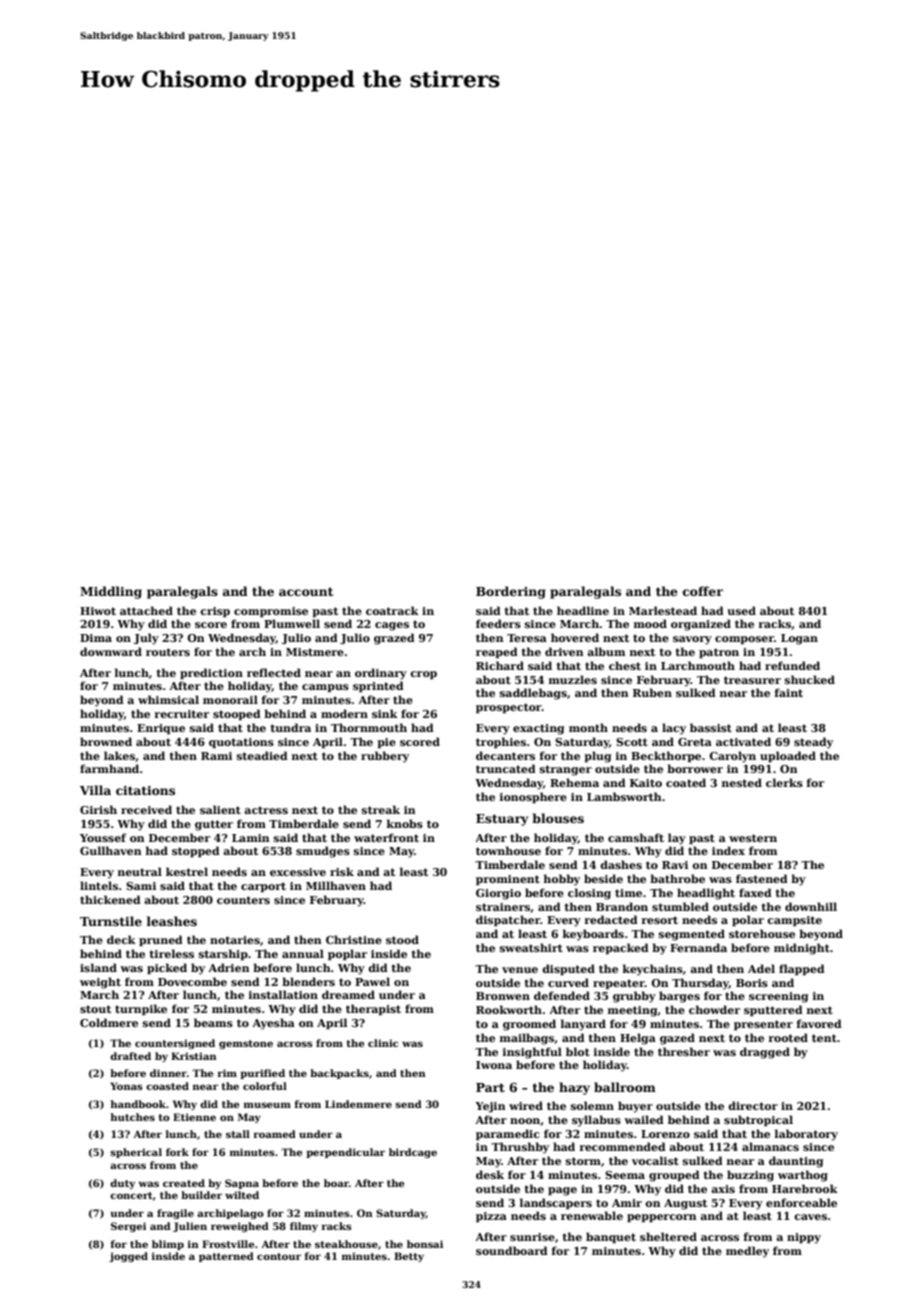 The width and height of the image is (924, 1308). What do you see at coordinates (498, 894) in the image?
I see `Giorgio` at bounding box center [498, 894].
